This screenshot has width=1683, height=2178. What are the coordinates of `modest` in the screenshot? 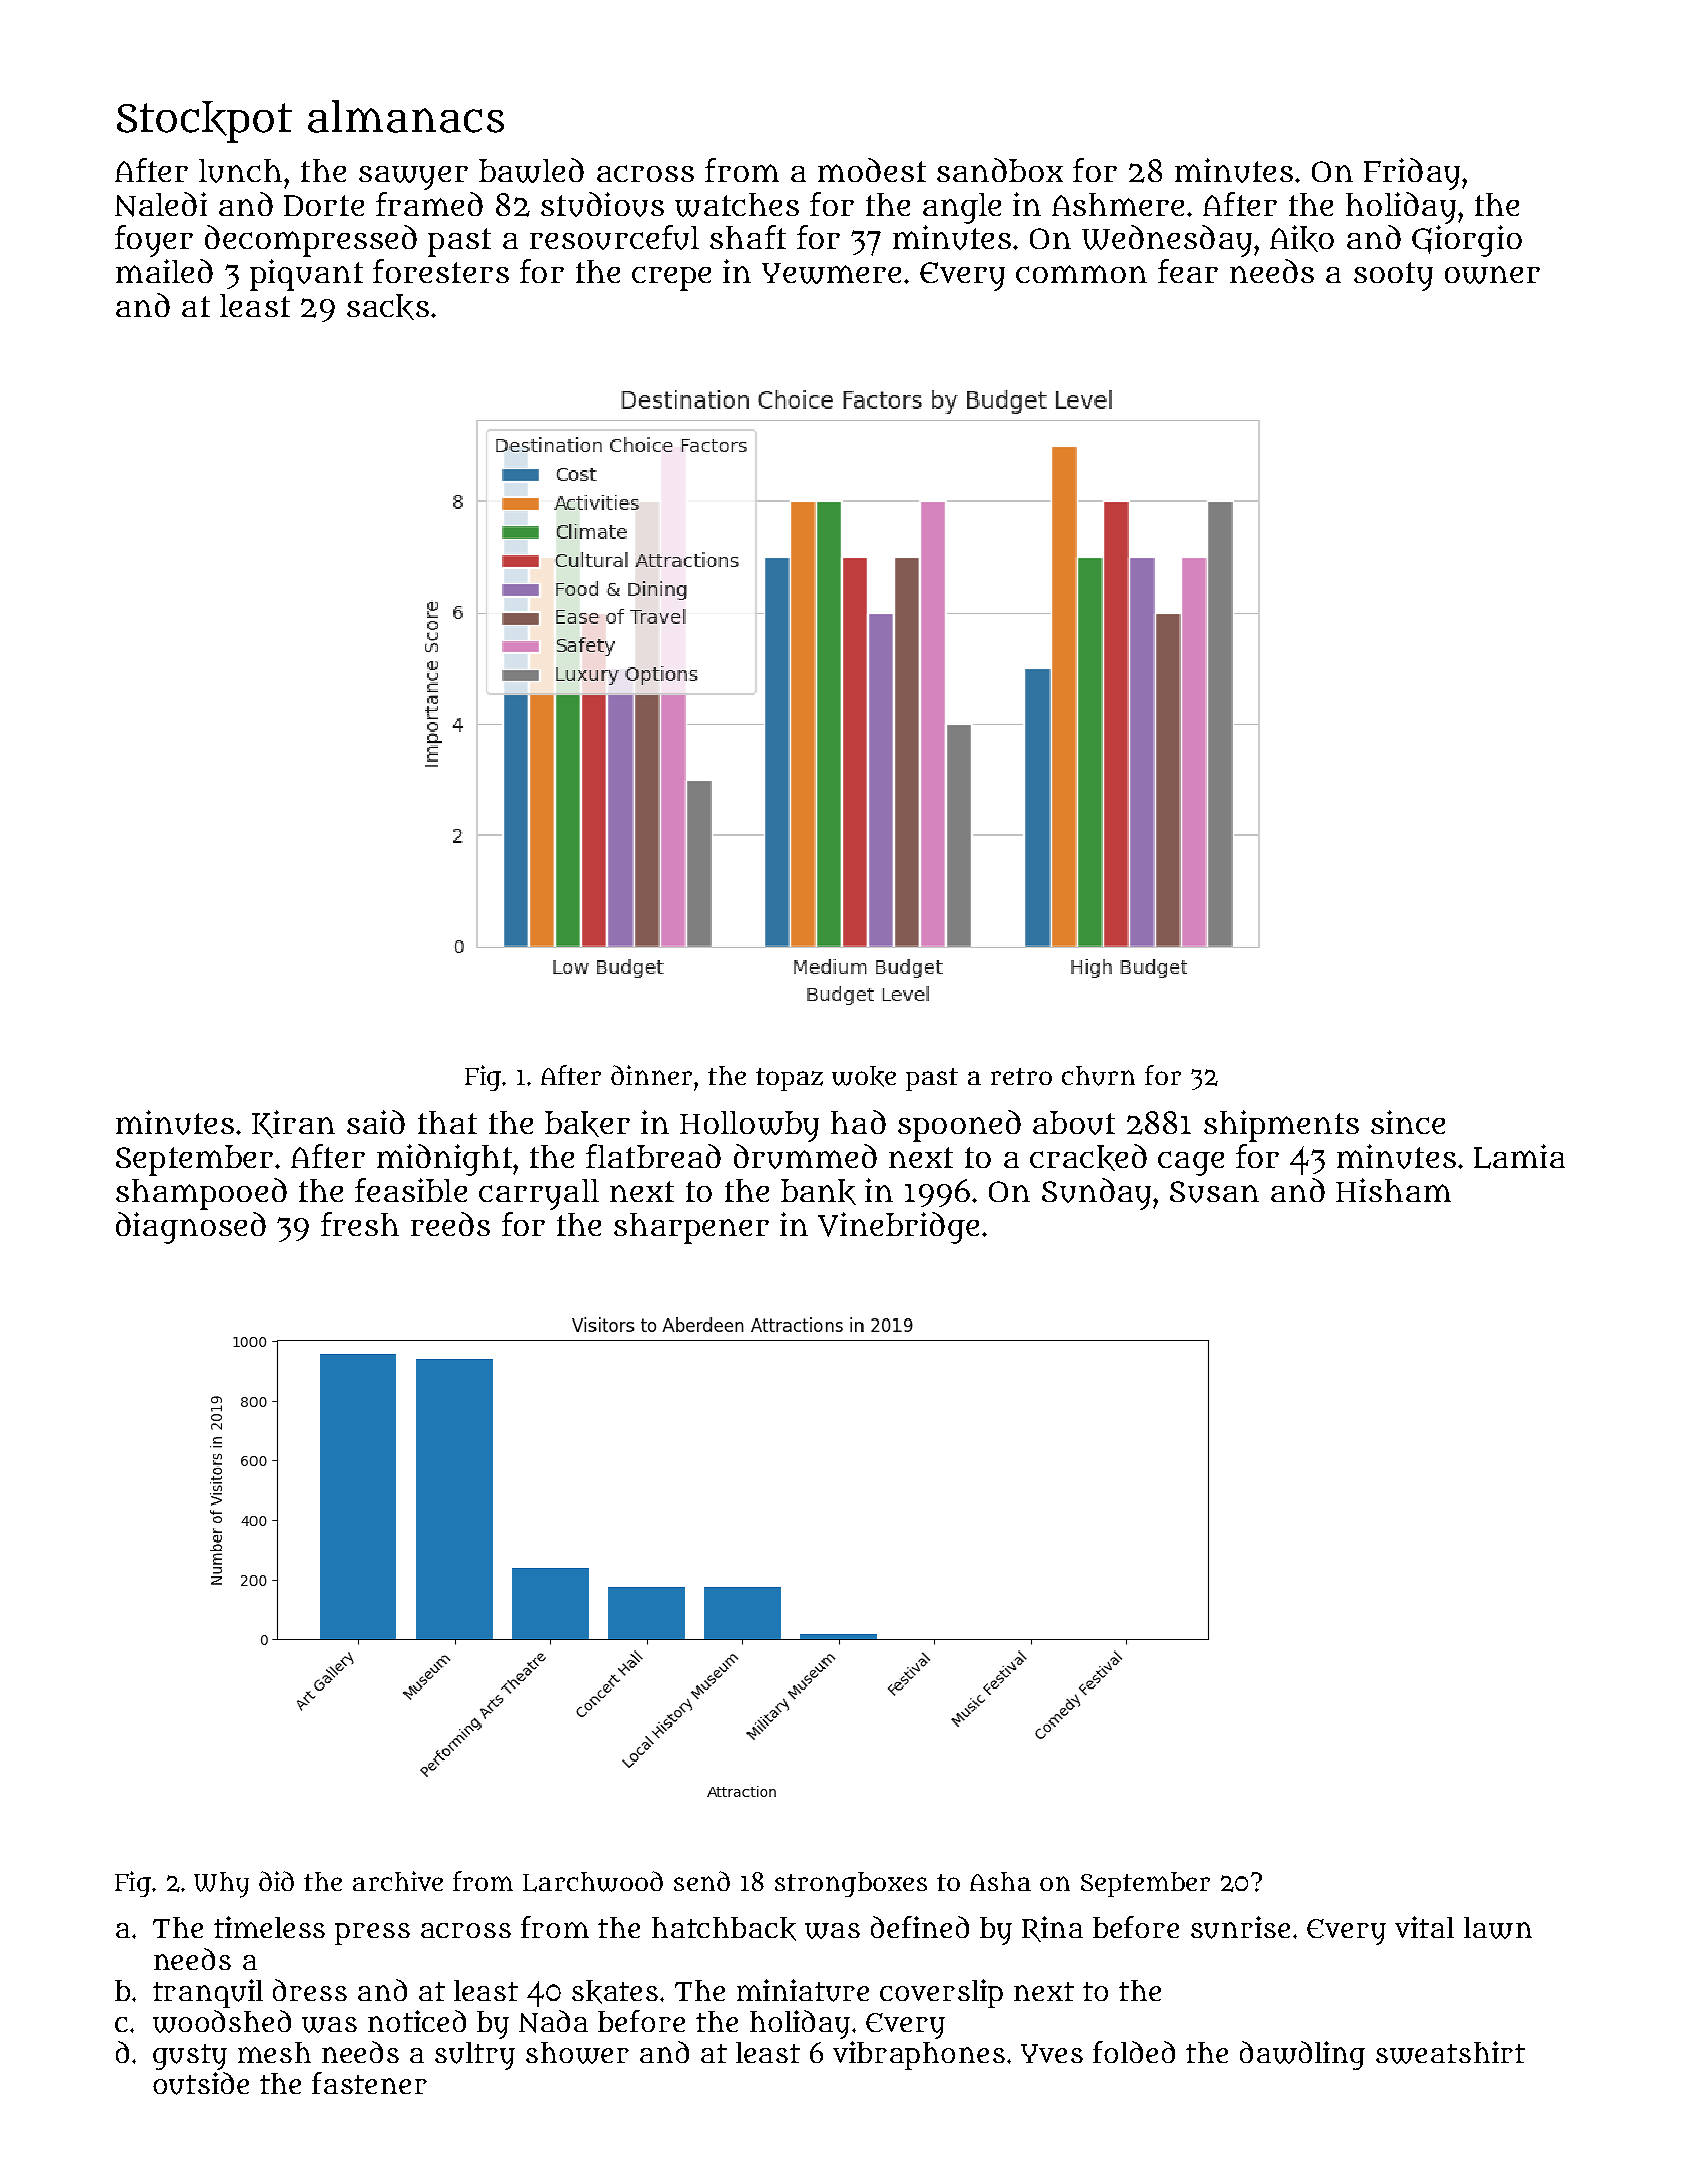 It's located at (872, 170).
